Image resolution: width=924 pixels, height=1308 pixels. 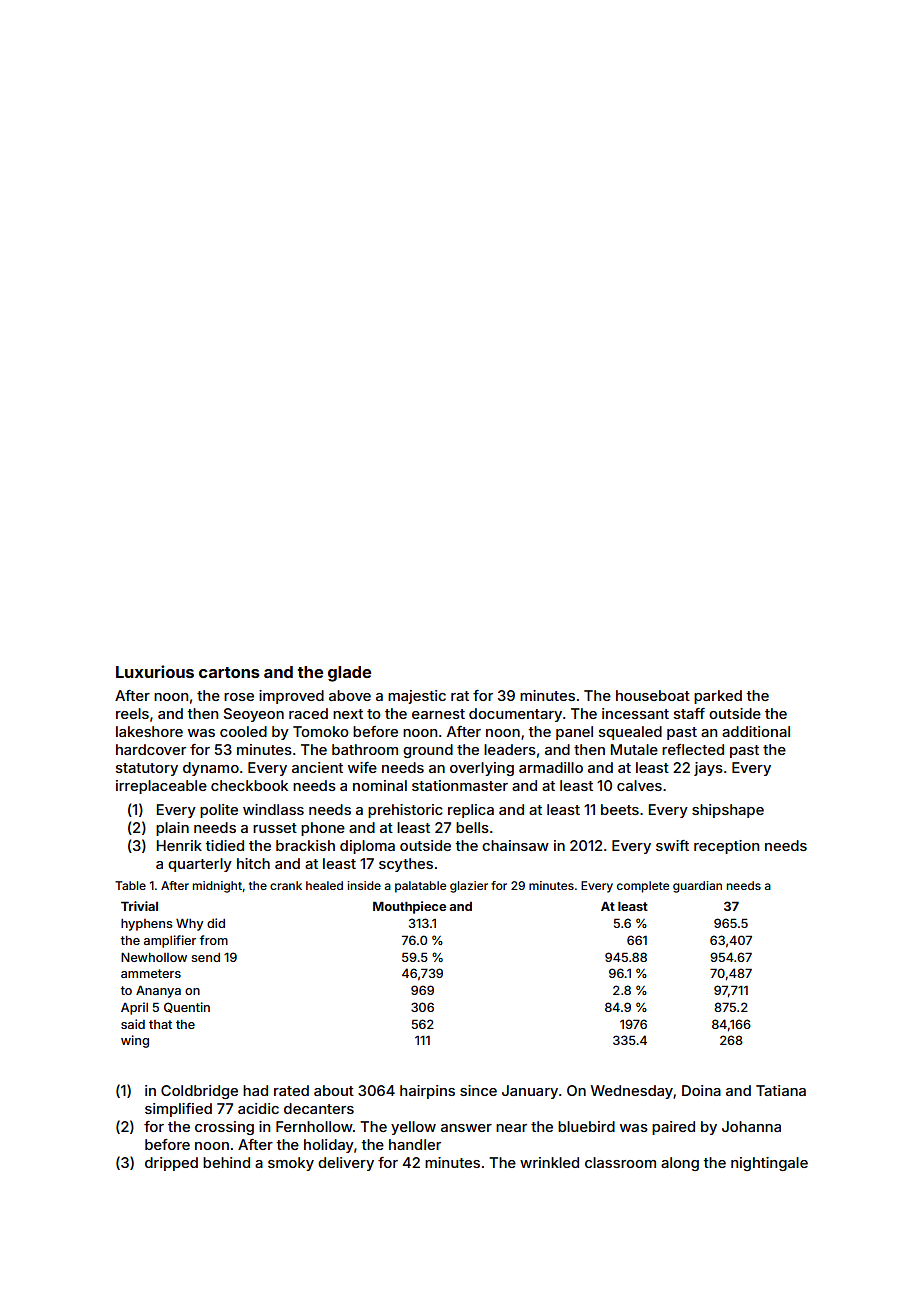 I want to click on wrinkled, so click(x=549, y=1162).
